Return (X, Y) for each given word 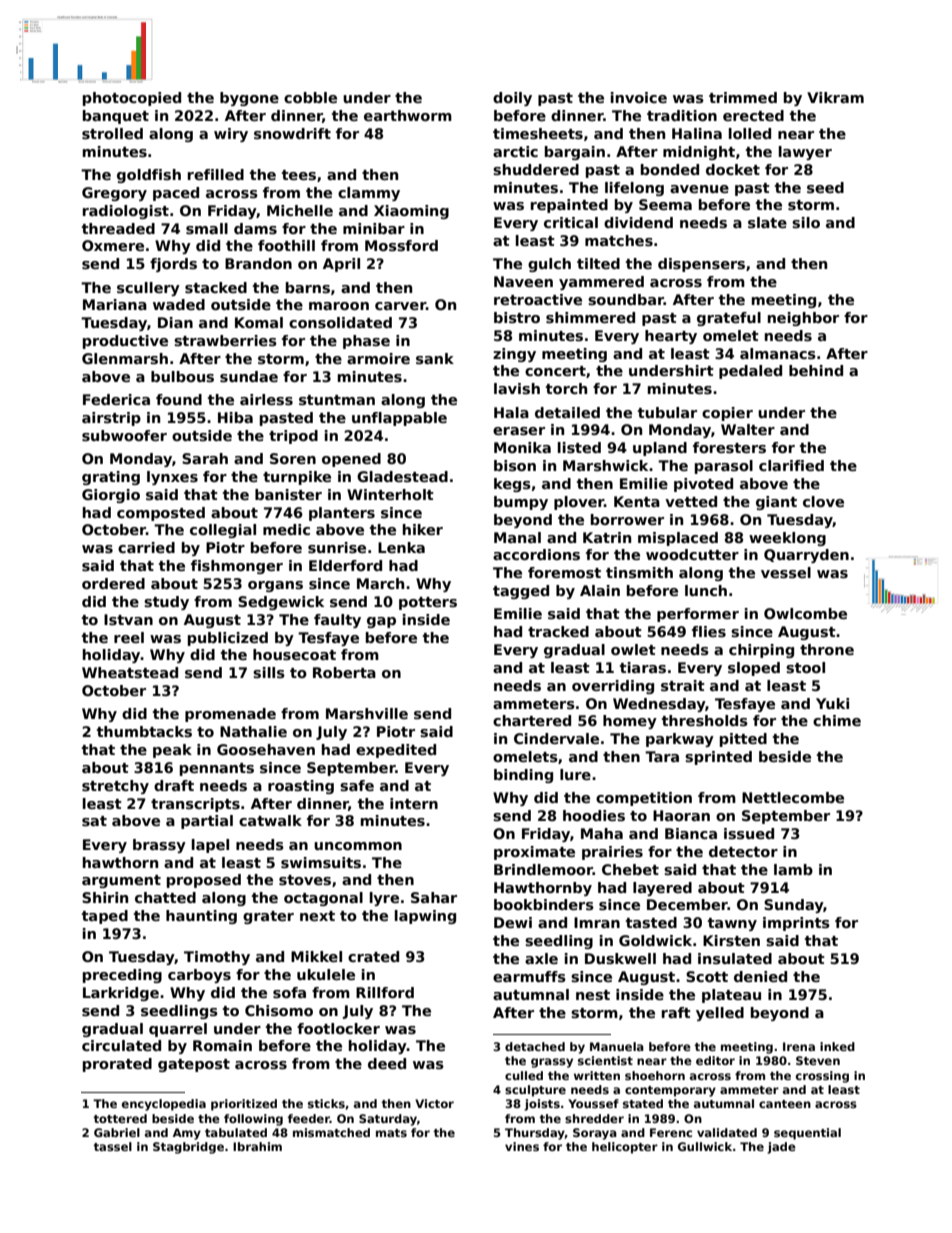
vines (522, 1146)
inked (837, 1046)
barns (308, 287)
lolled (750, 133)
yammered (601, 283)
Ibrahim (257, 1146)
